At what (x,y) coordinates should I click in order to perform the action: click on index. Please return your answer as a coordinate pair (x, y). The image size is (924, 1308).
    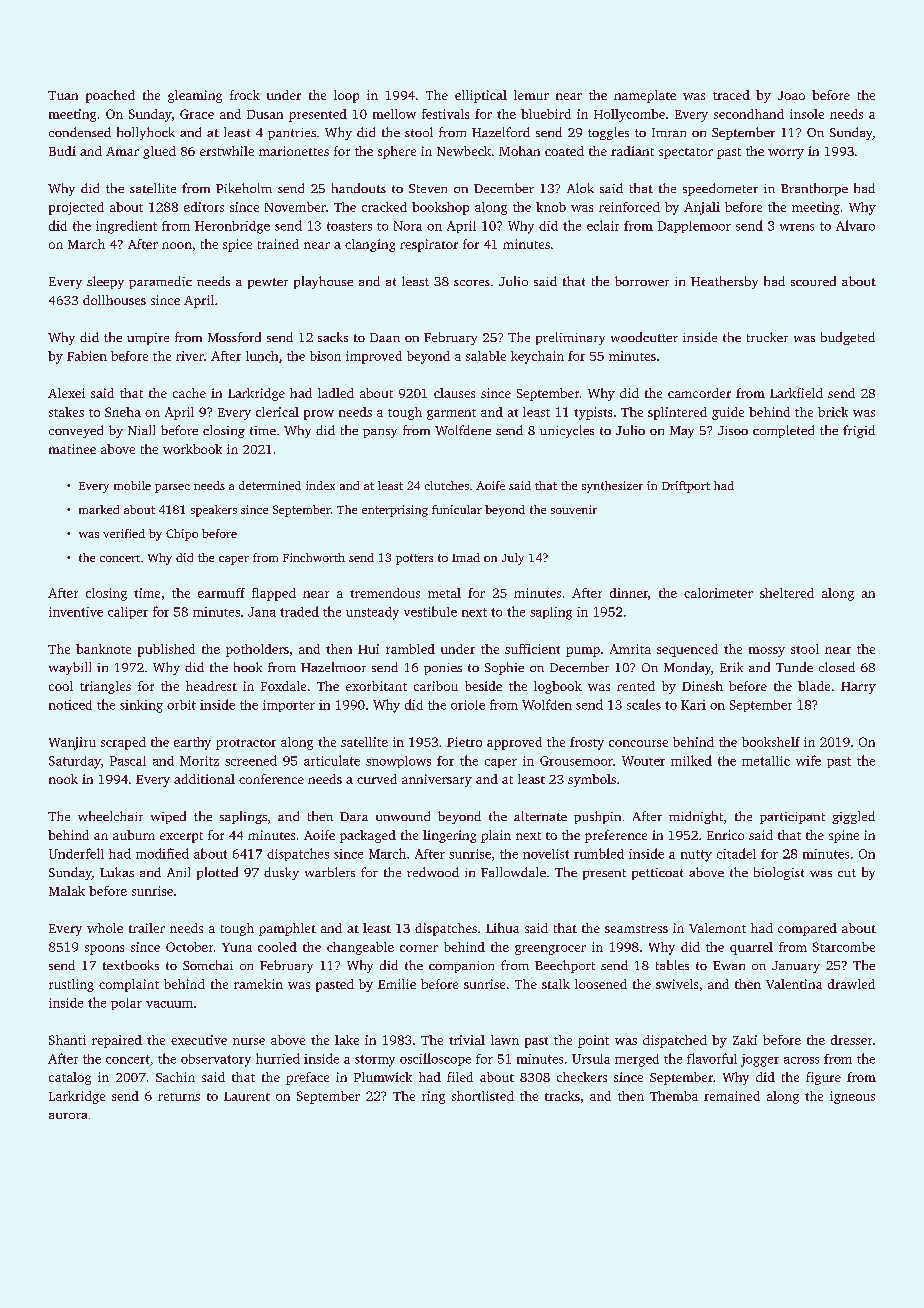
    Looking at the image, I should click on (320, 485).
